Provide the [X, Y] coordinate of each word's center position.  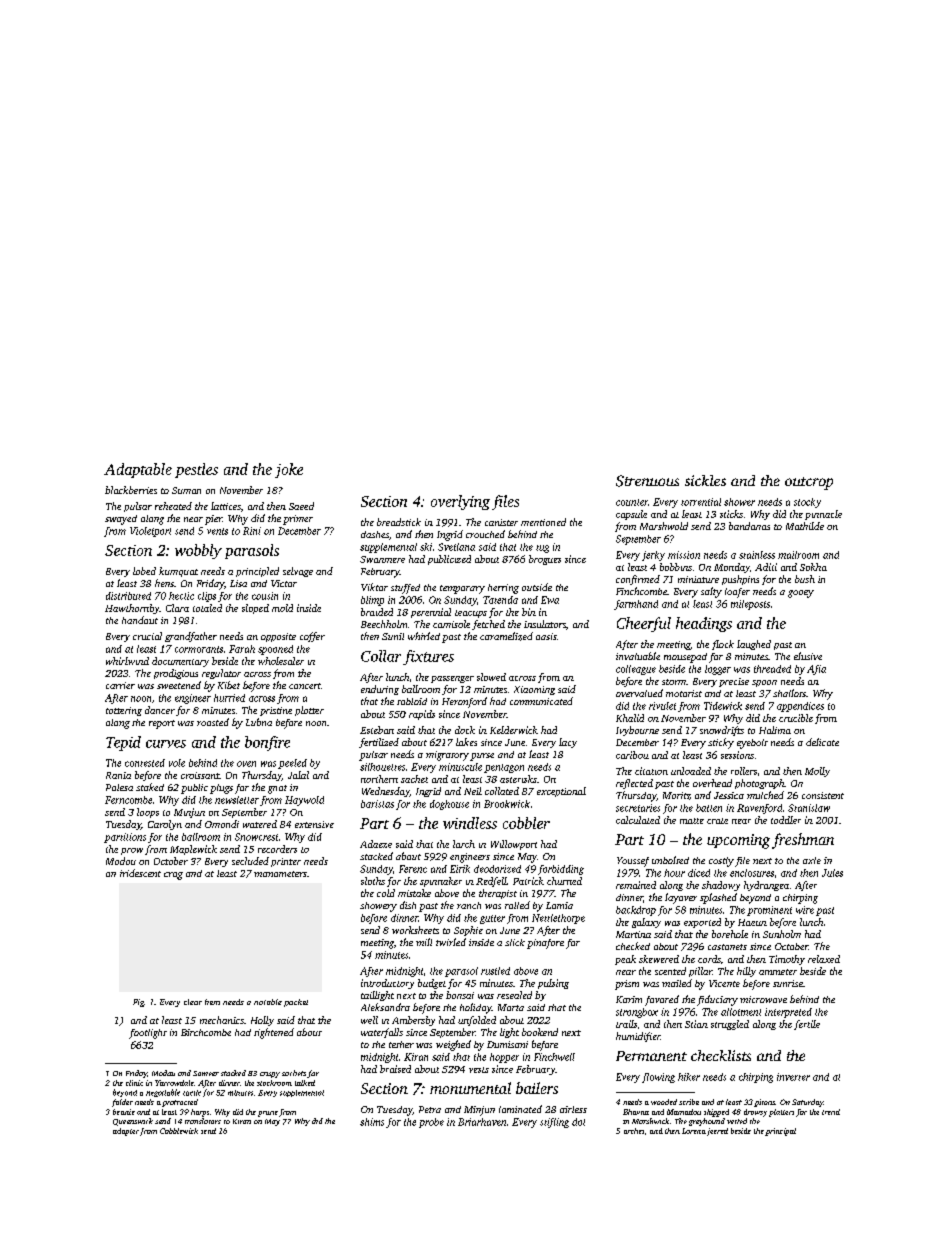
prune [268, 1114]
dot [578, 1122]
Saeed [301, 506]
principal [780, 1132]
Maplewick [193, 850]
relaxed [824, 959]
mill [424, 942]
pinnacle [823, 515]
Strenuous [647, 481]
